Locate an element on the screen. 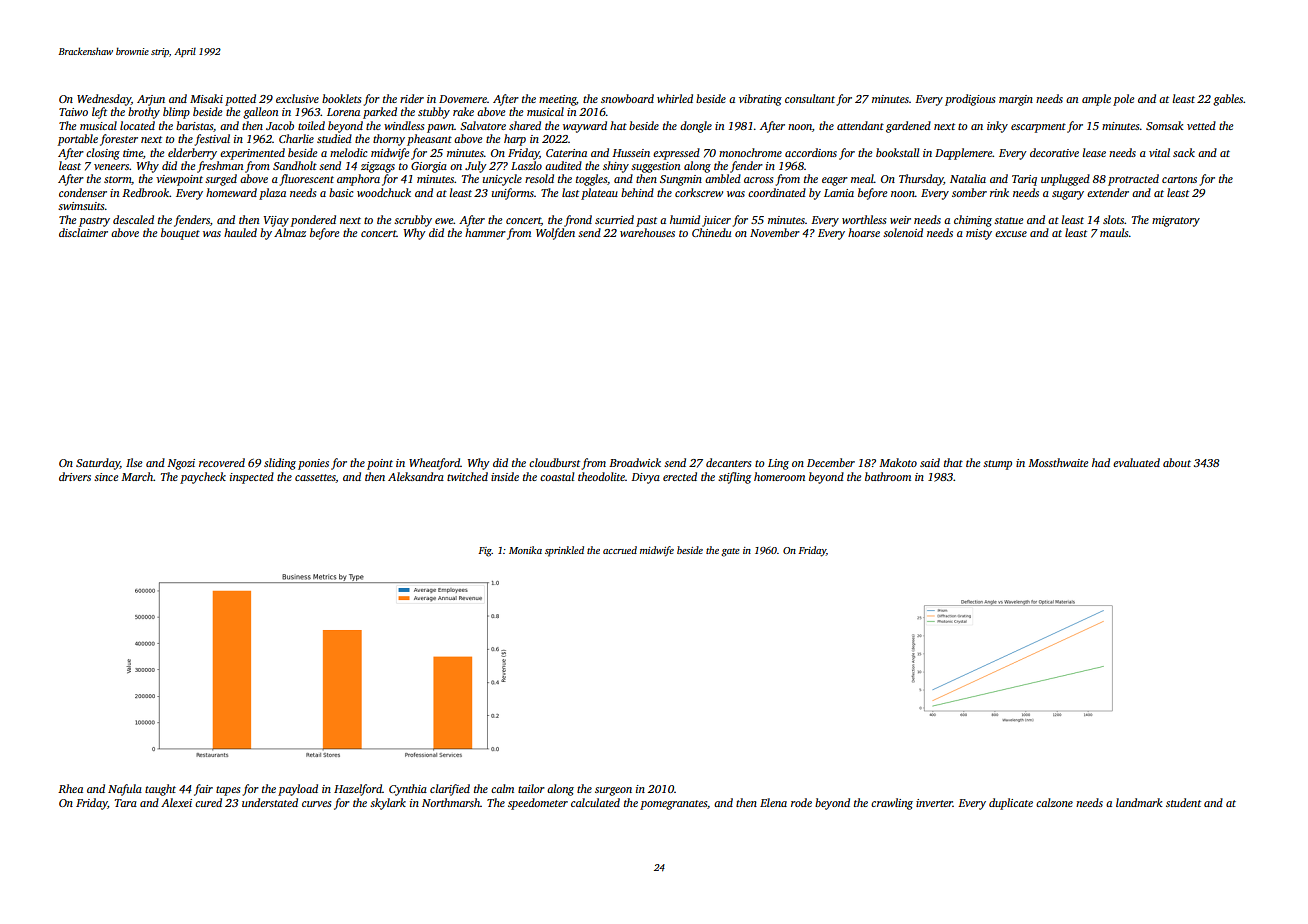  Elena is located at coordinates (773, 802).
